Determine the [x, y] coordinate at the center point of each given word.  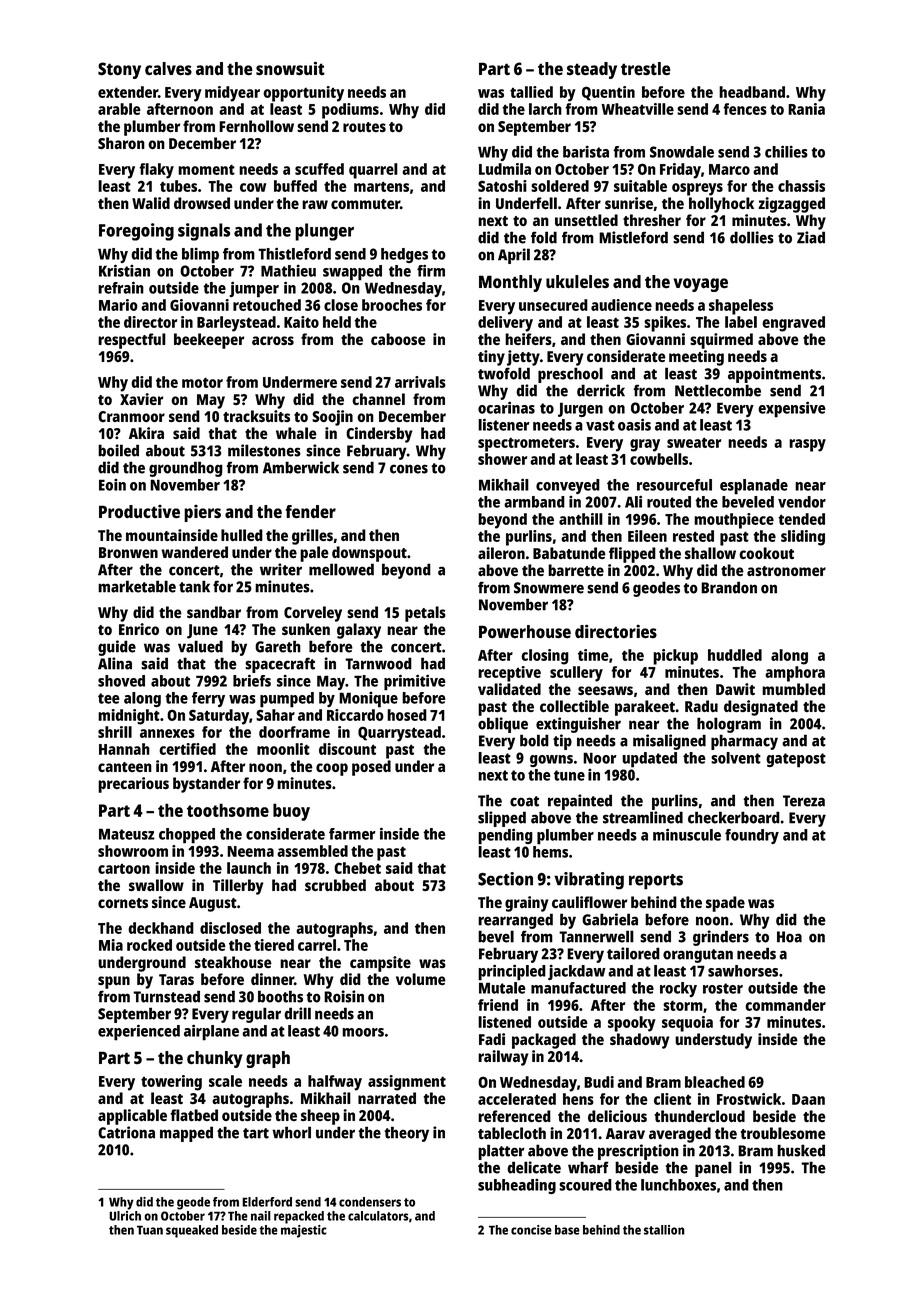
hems [550, 852]
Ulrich [125, 1216]
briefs [252, 680]
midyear [232, 94]
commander [785, 1005]
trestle [646, 69]
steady [592, 70]
